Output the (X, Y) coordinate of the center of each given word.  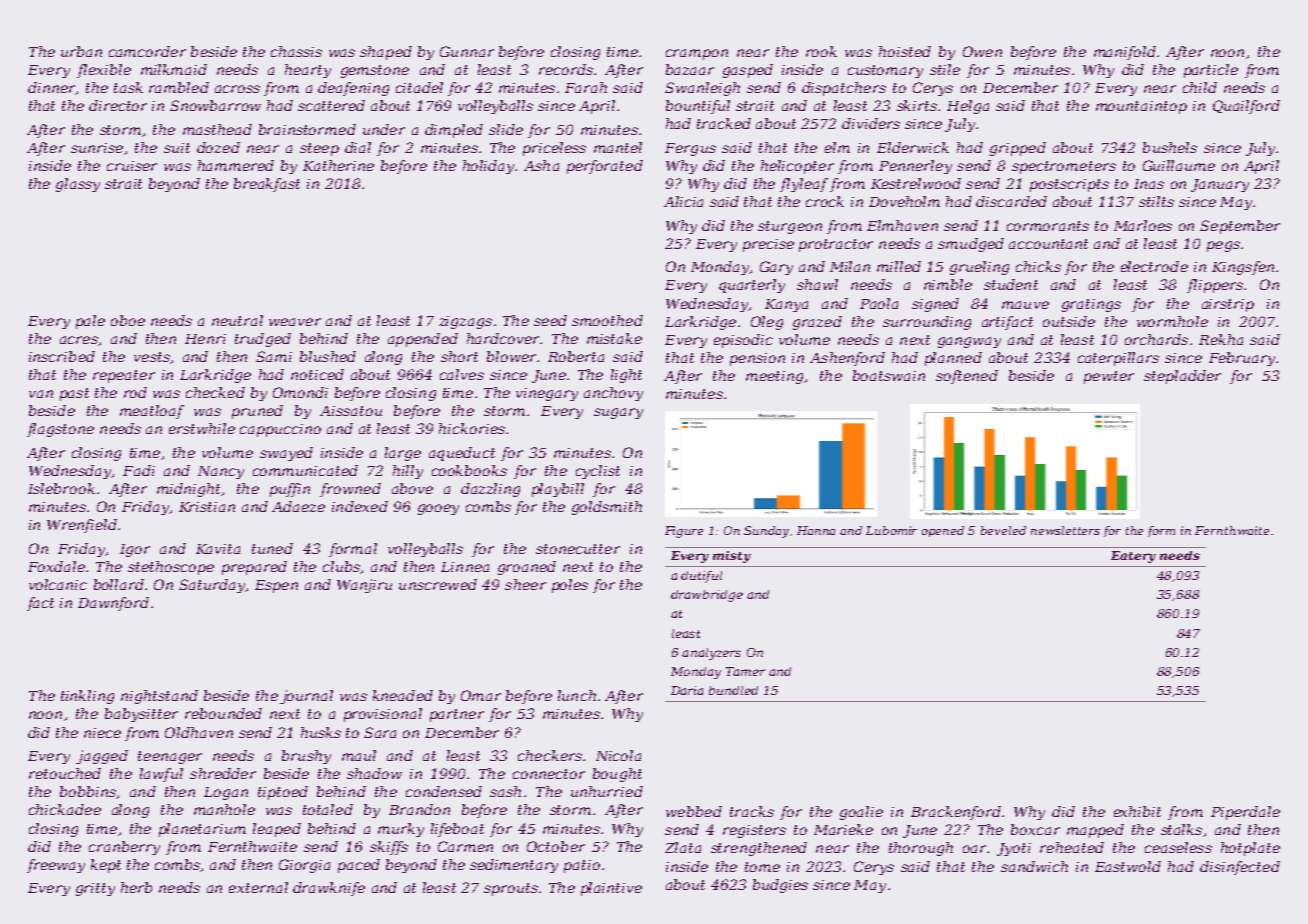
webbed (694, 811)
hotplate (1250, 849)
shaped (386, 53)
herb (136, 887)
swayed (286, 454)
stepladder (1182, 377)
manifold (1125, 53)
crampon (697, 54)
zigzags (465, 322)
